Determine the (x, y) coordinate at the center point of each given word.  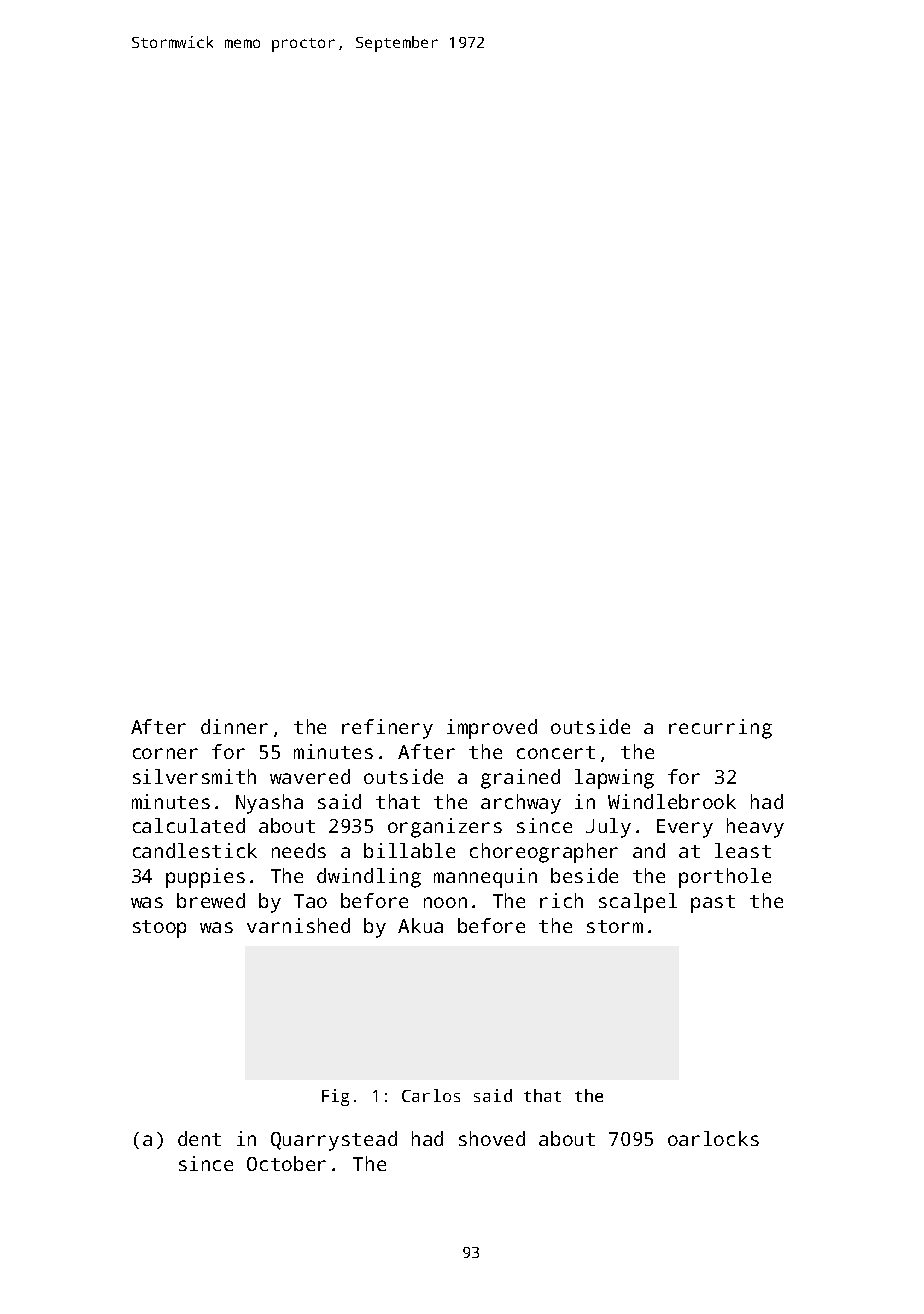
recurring (720, 729)
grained (520, 779)
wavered (310, 776)
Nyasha (269, 804)
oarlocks (713, 1138)
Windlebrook (672, 801)
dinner (234, 726)
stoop (159, 929)
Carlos (431, 1095)
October (286, 1163)
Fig (335, 1097)
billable (409, 850)
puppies (205, 878)
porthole (725, 878)
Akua (420, 925)
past (713, 904)
